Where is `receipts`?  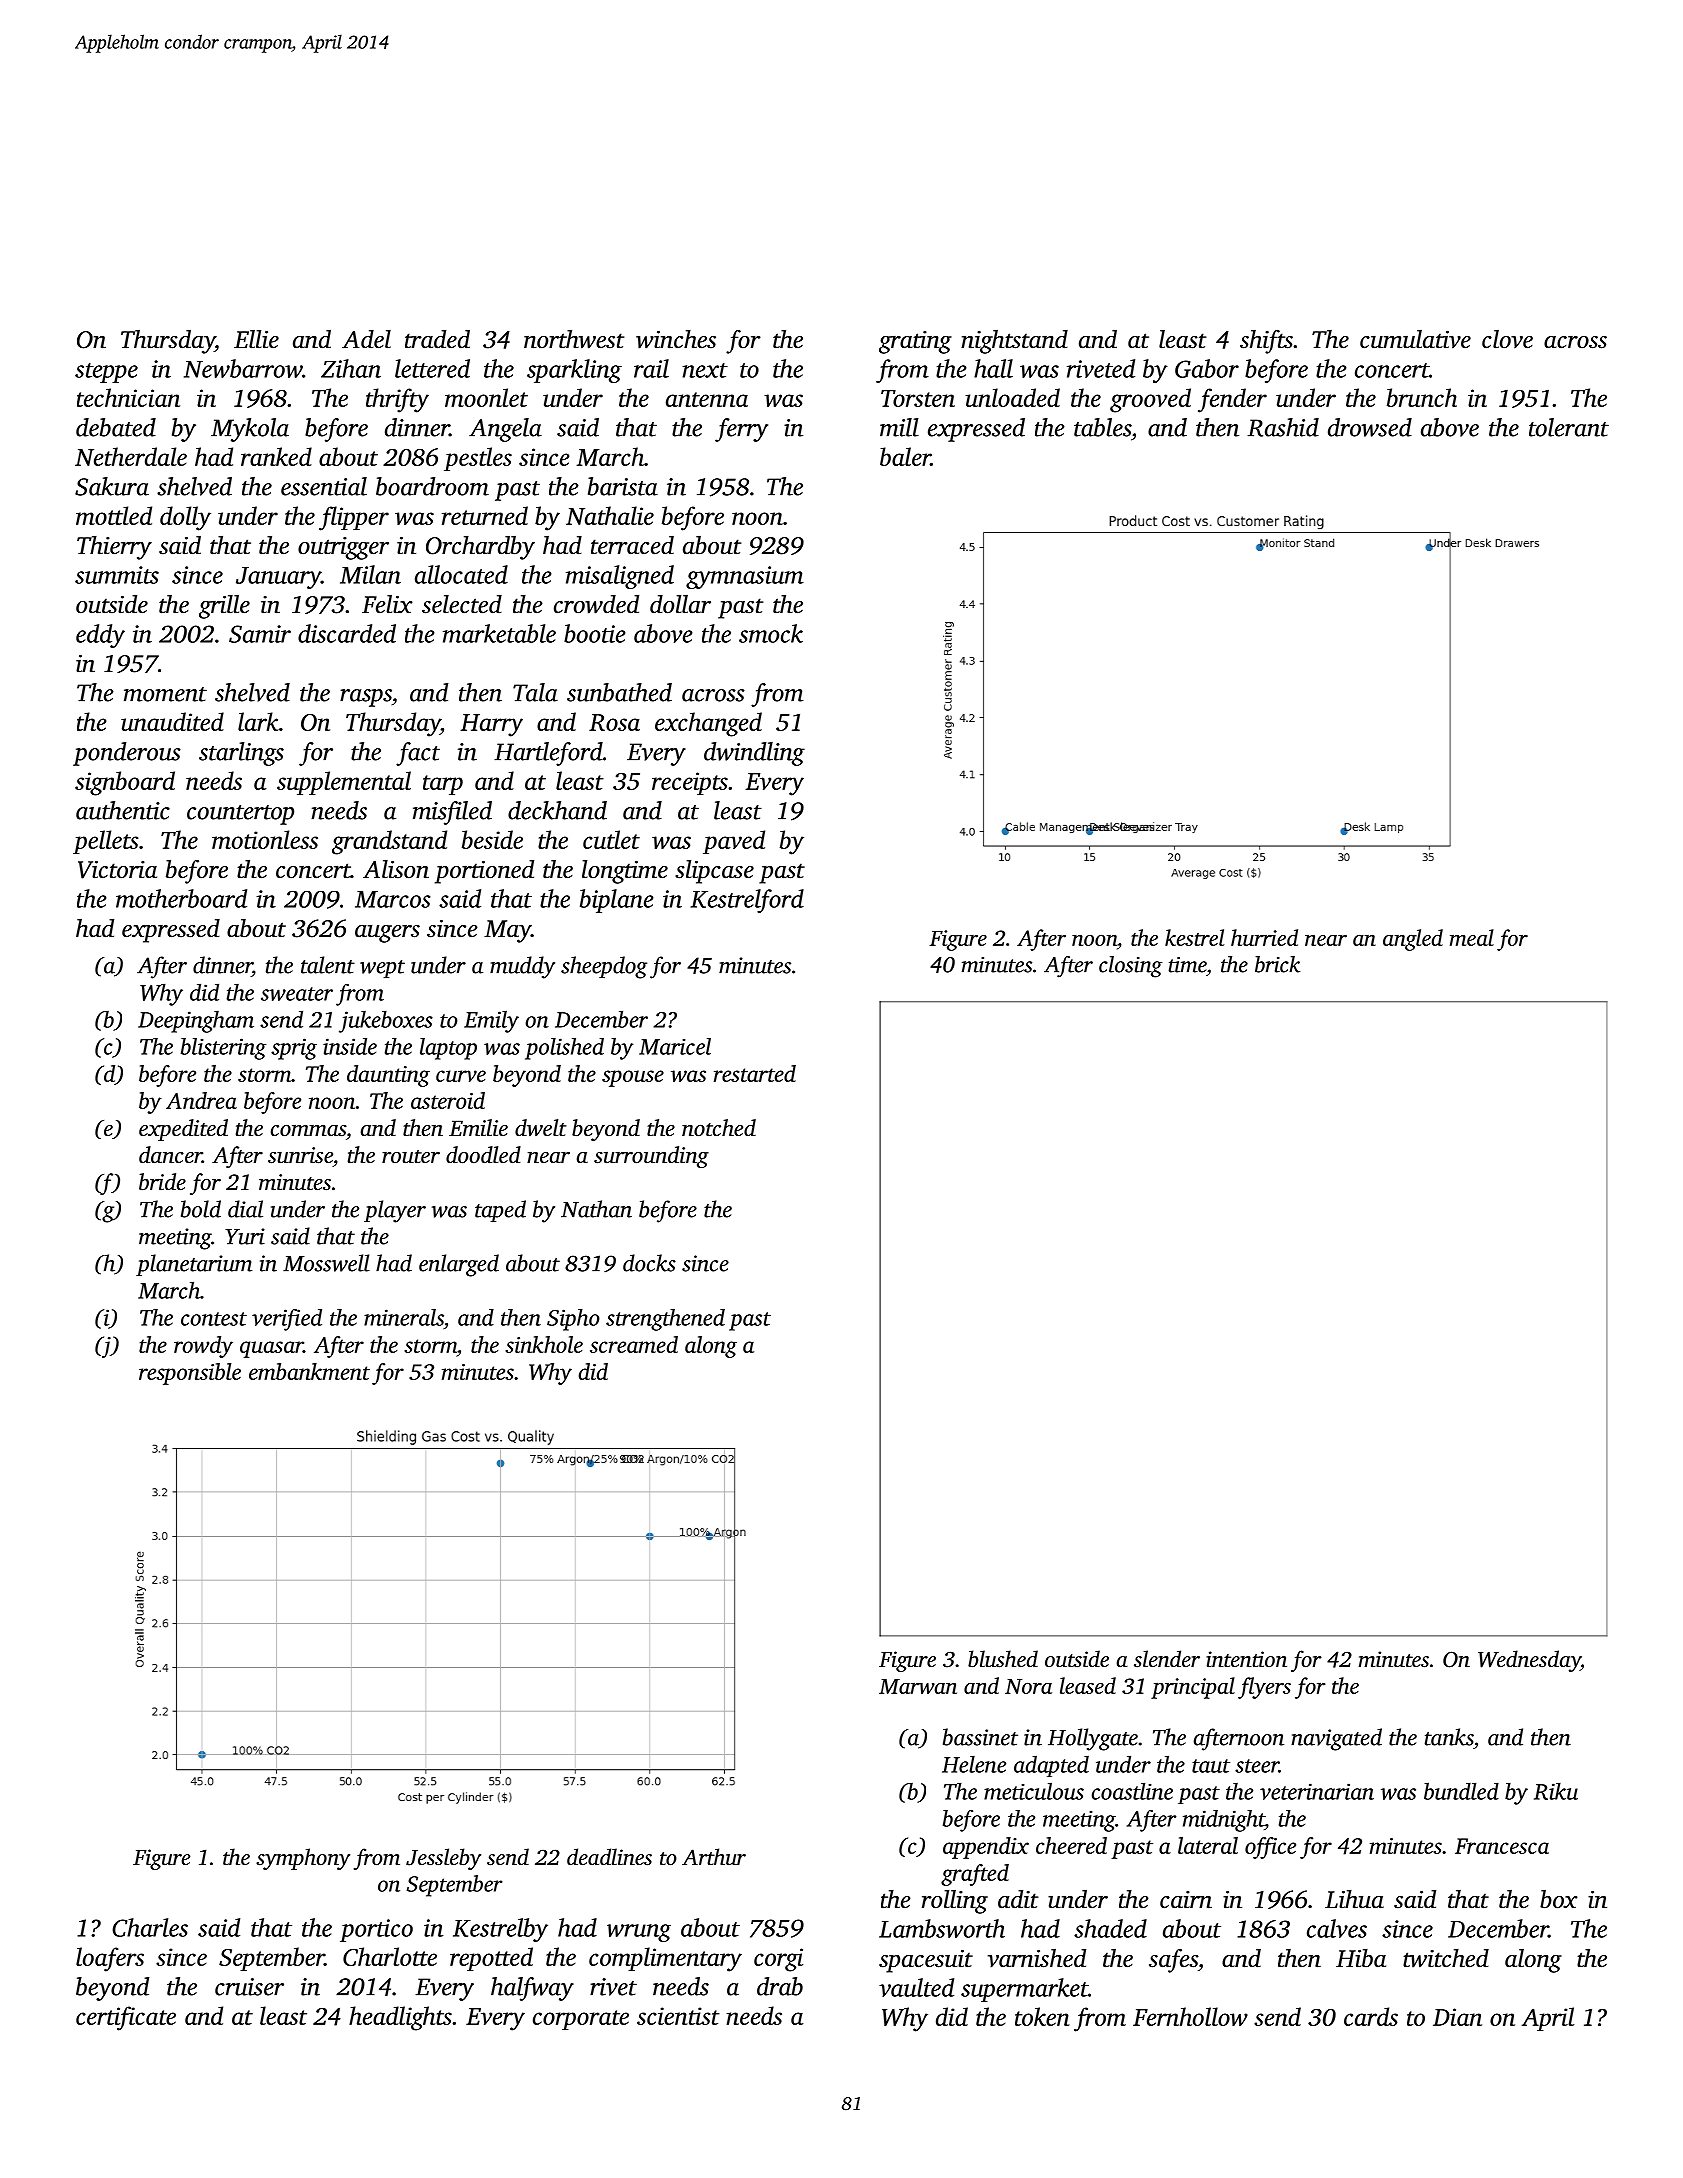 receipts is located at coordinates (690, 783).
